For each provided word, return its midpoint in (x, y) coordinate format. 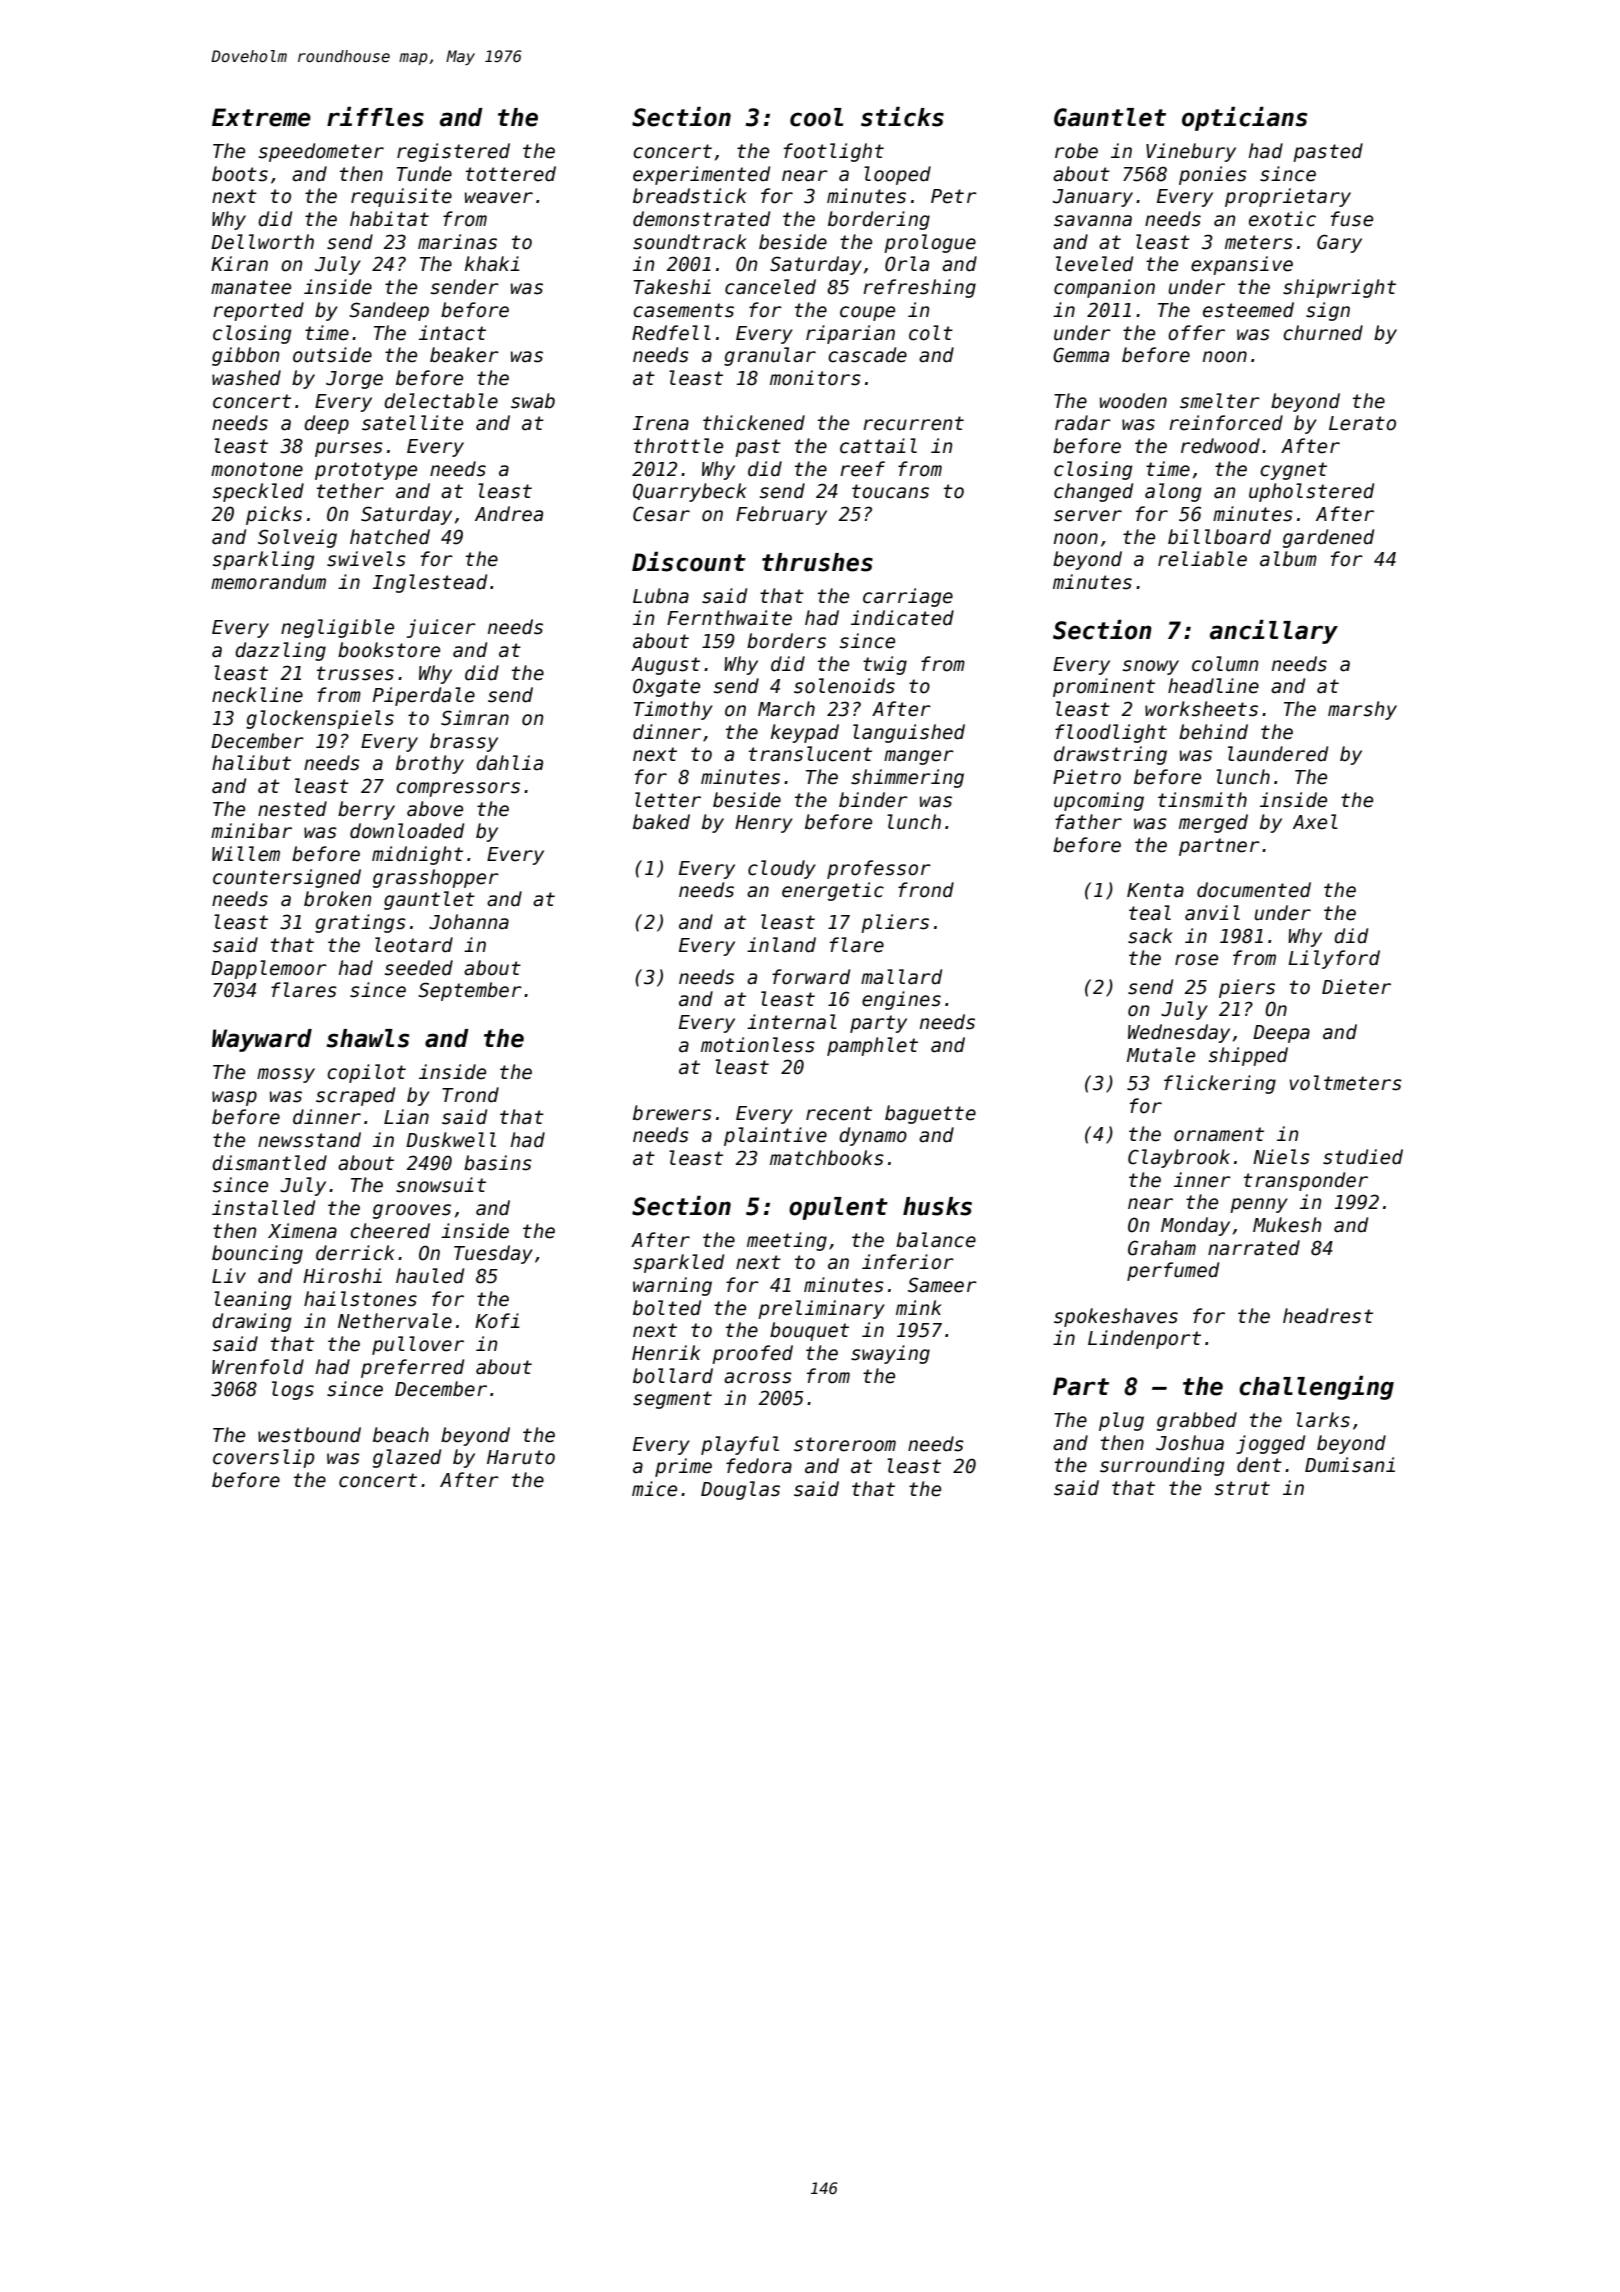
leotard (414, 945)
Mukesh (1287, 1225)
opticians (1244, 119)
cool (816, 117)
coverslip (263, 1458)
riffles (375, 117)
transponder (1306, 1181)
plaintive (775, 1136)
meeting (787, 1241)
